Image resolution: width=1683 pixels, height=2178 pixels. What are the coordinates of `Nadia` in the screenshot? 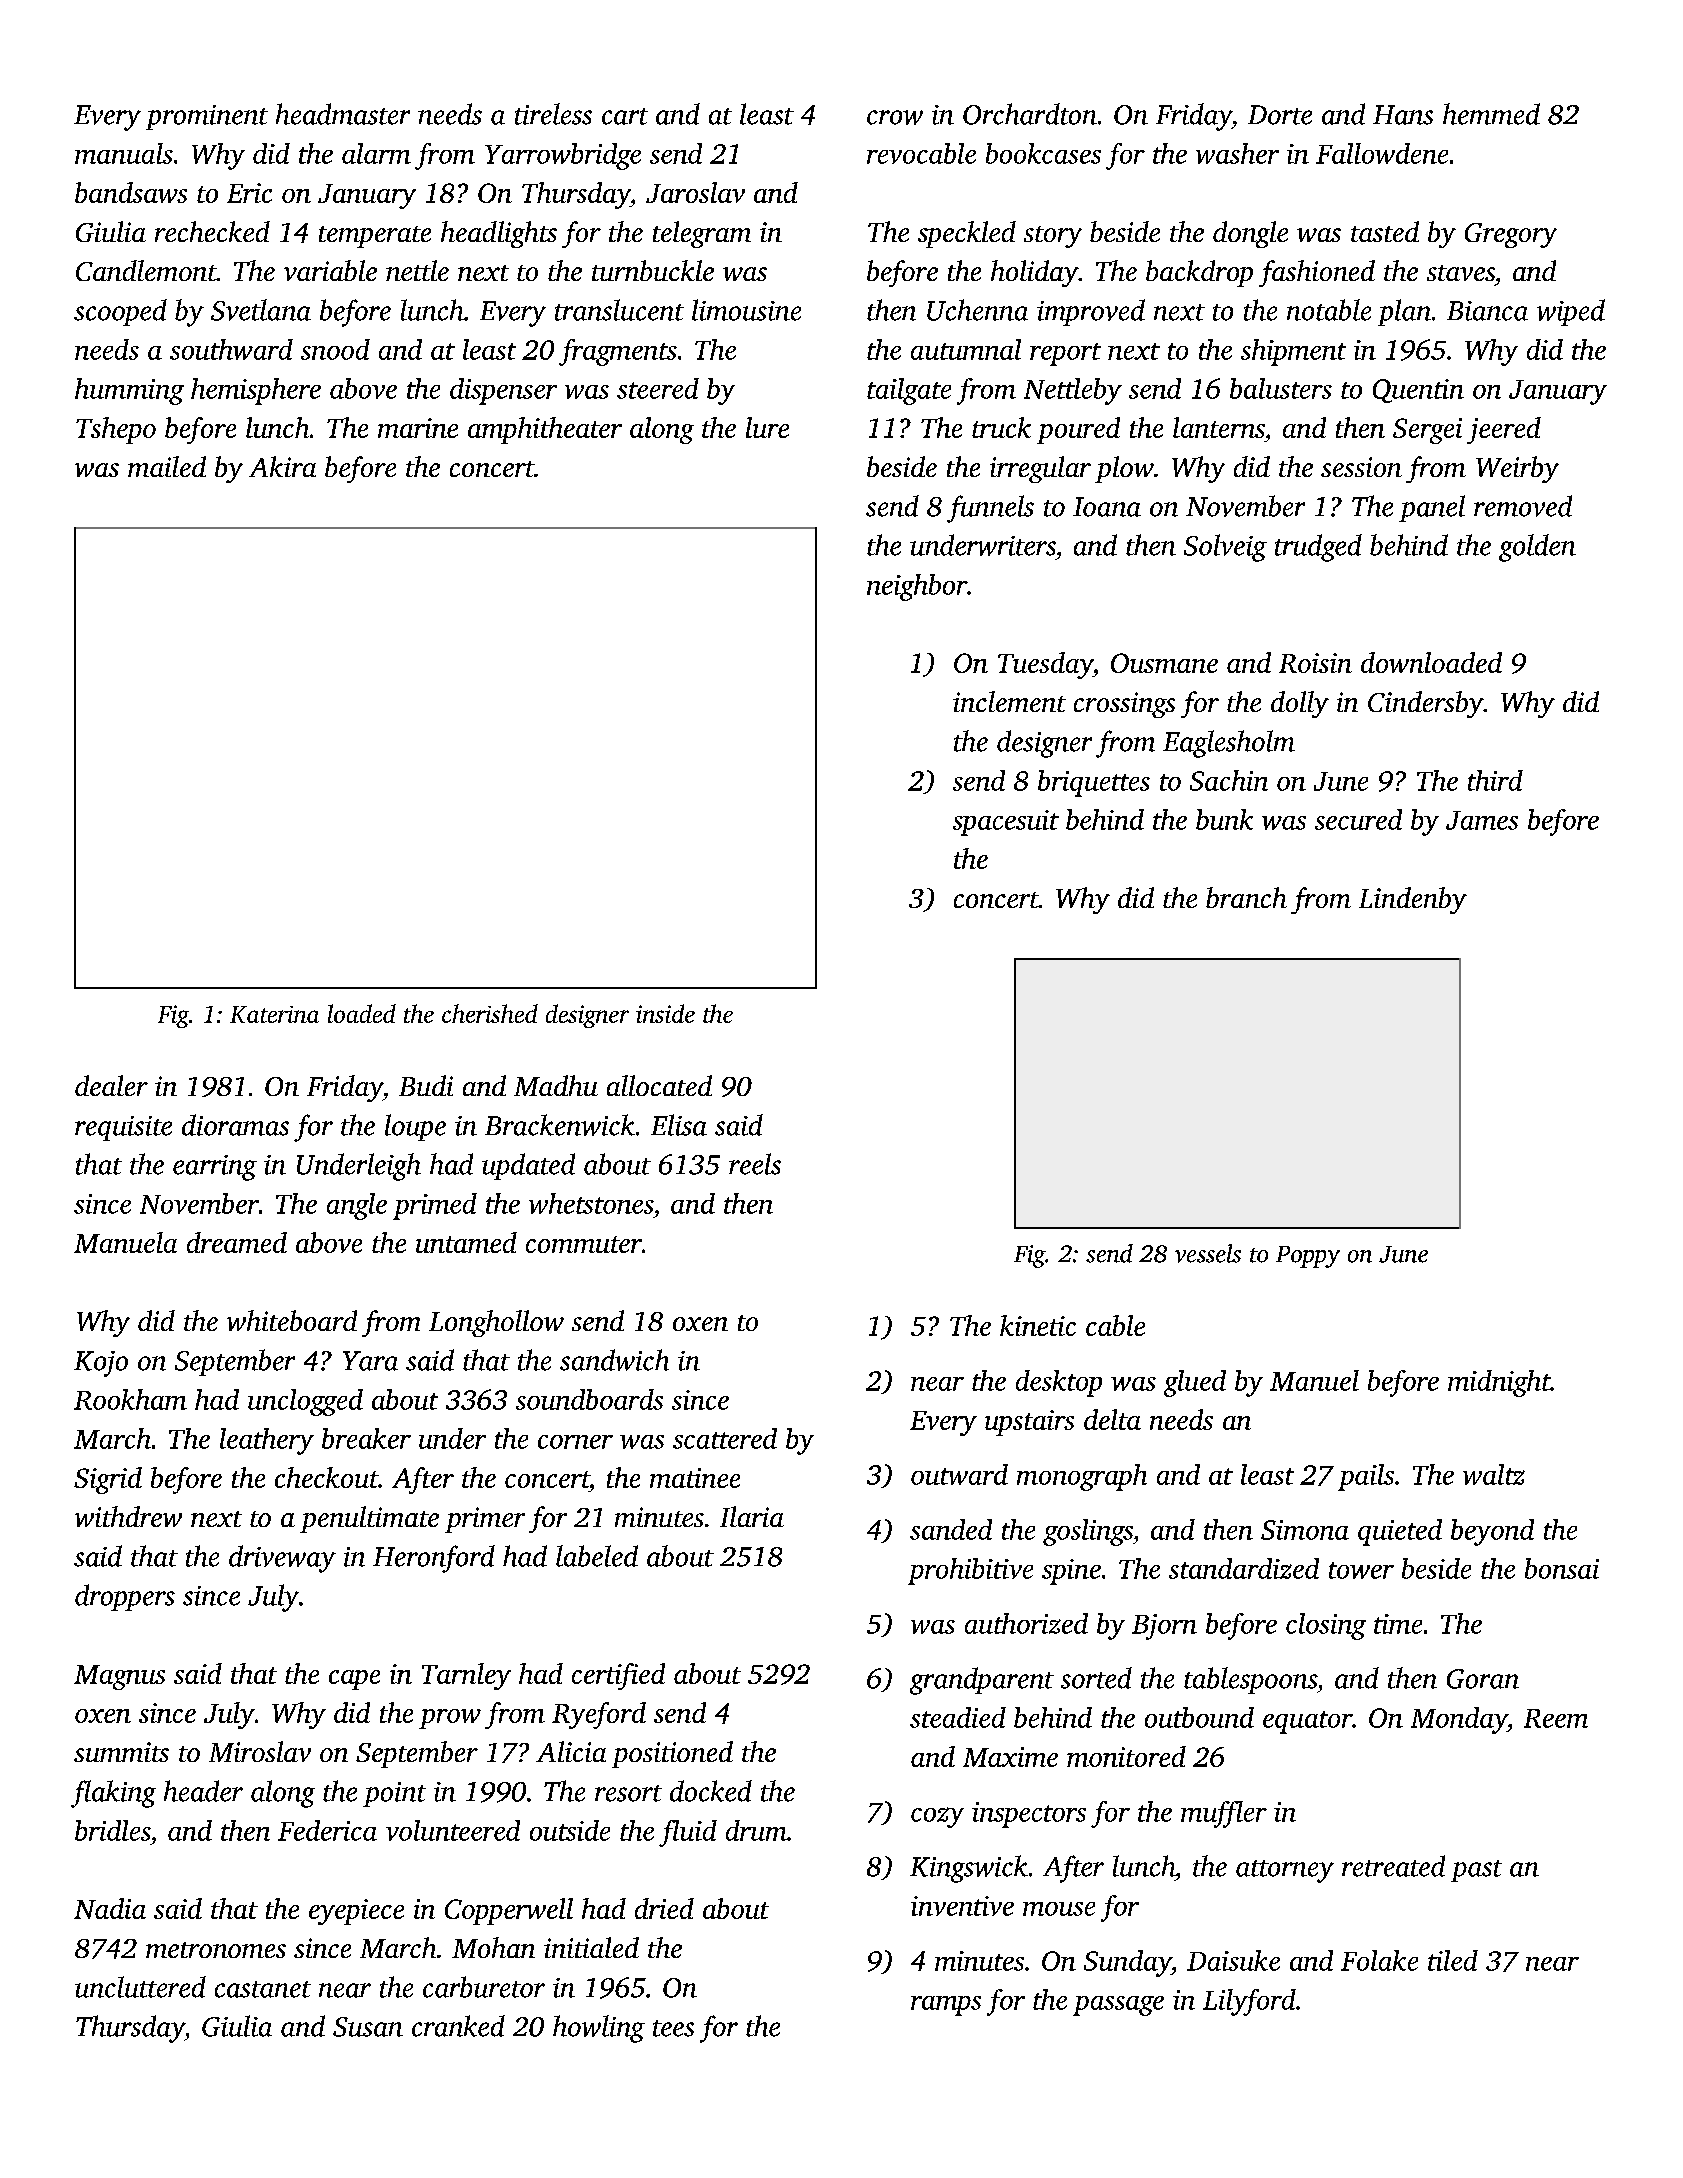 It's located at (110, 1908).
